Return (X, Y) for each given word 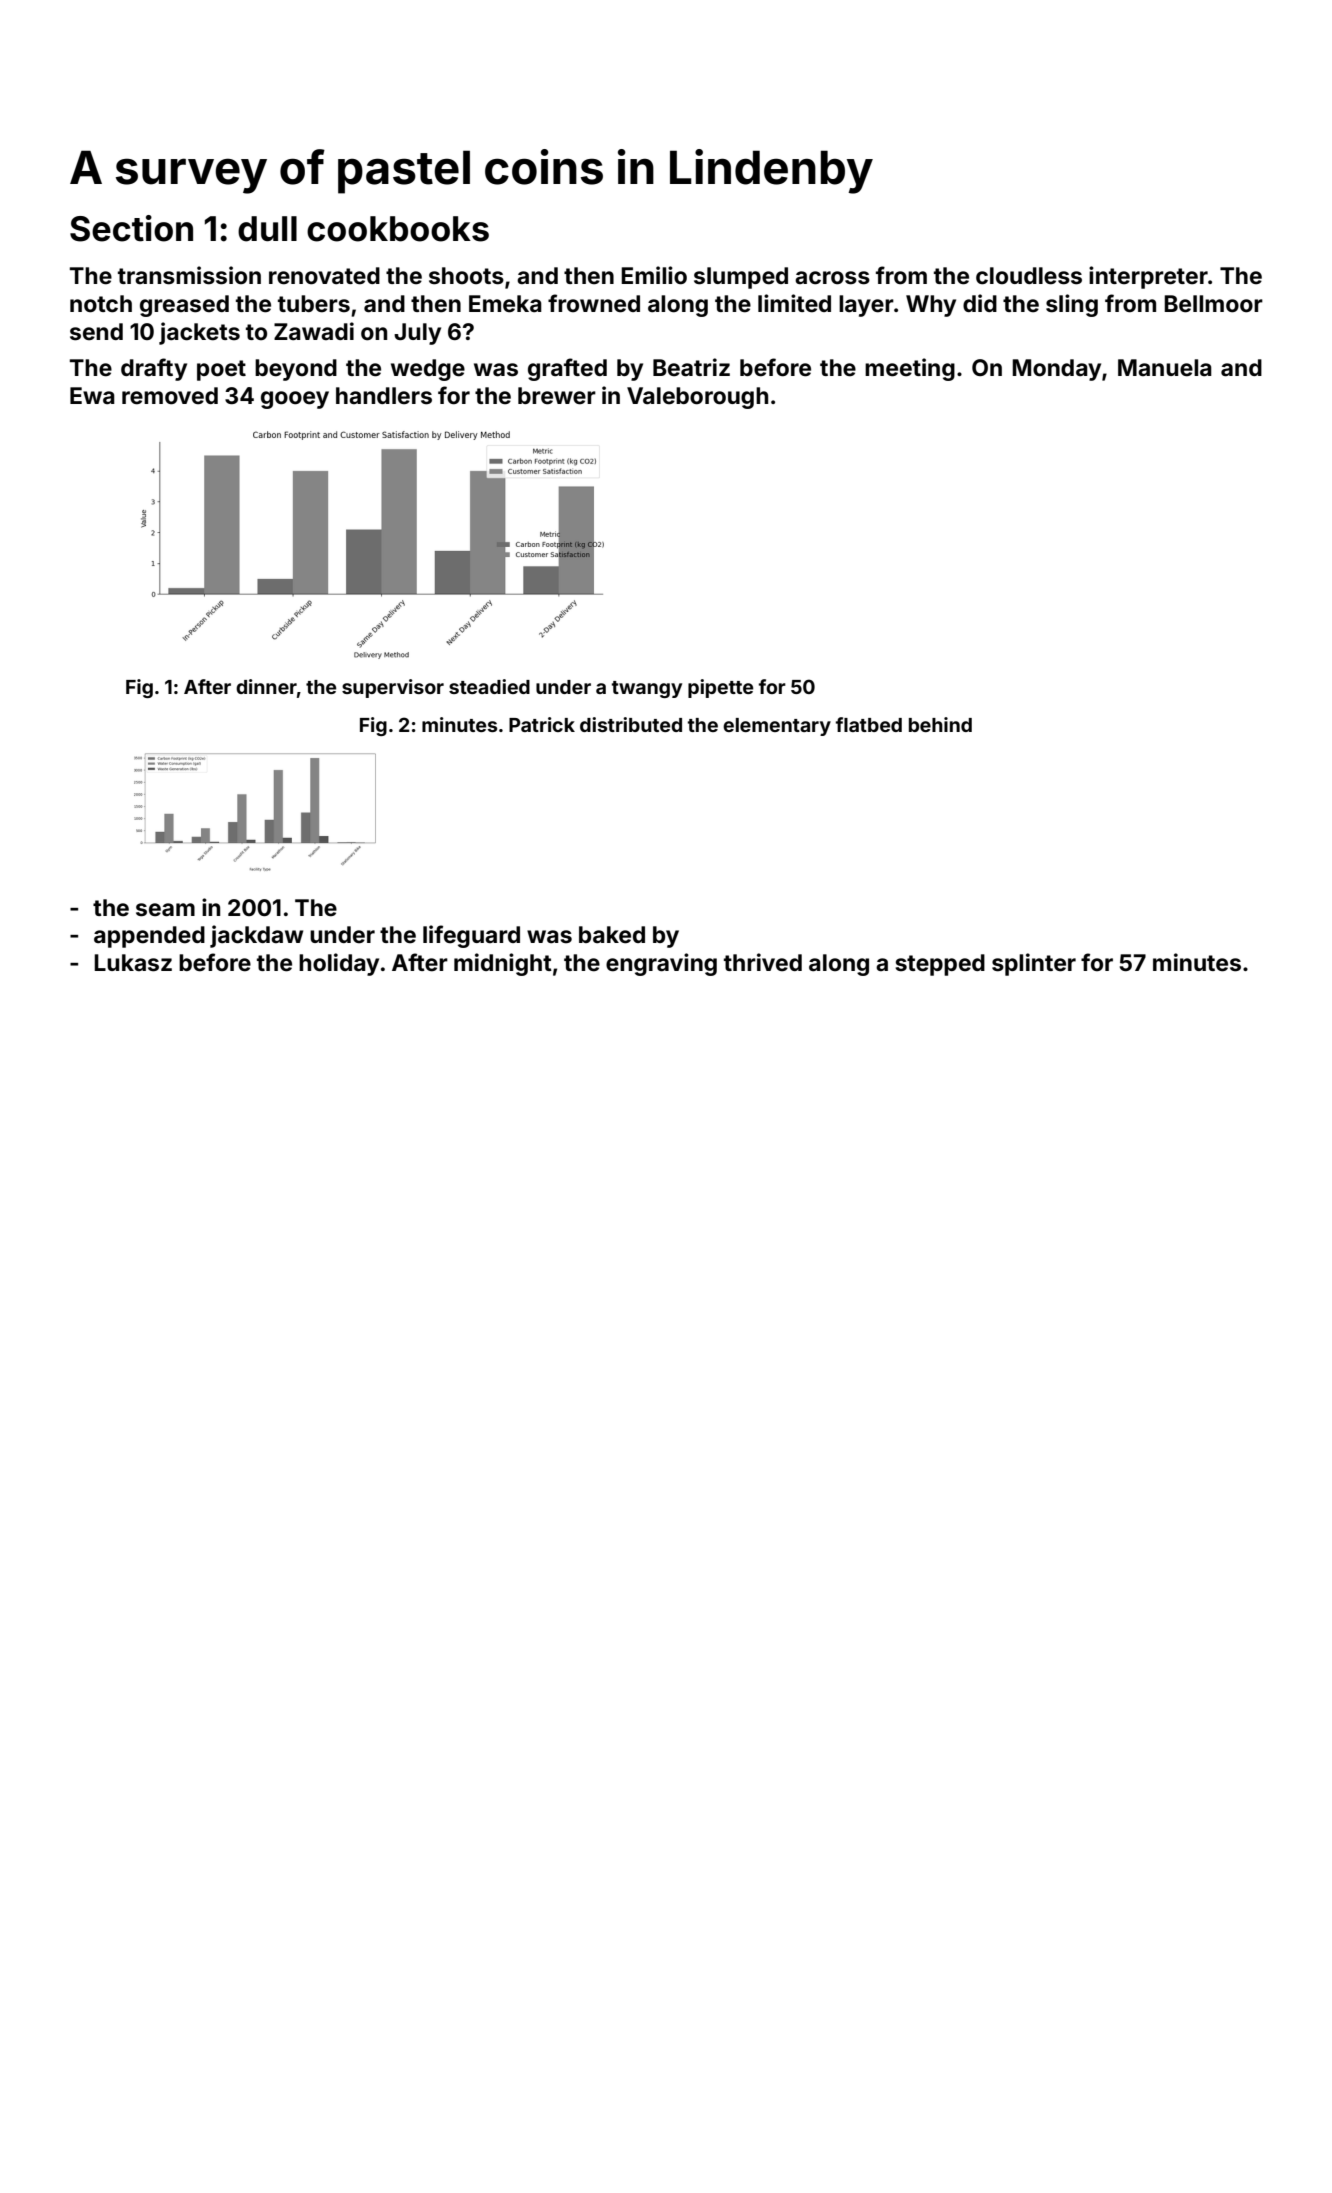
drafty (154, 369)
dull (267, 229)
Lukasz (133, 963)
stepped (940, 965)
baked (612, 935)
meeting (910, 369)
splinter (1034, 964)
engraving (661, 964)
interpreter (1148, 277)
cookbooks (398, 229)
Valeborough (697, 398)
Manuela (1165, 368)
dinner (266, 686)
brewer (557, 396)
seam (165, 910)
